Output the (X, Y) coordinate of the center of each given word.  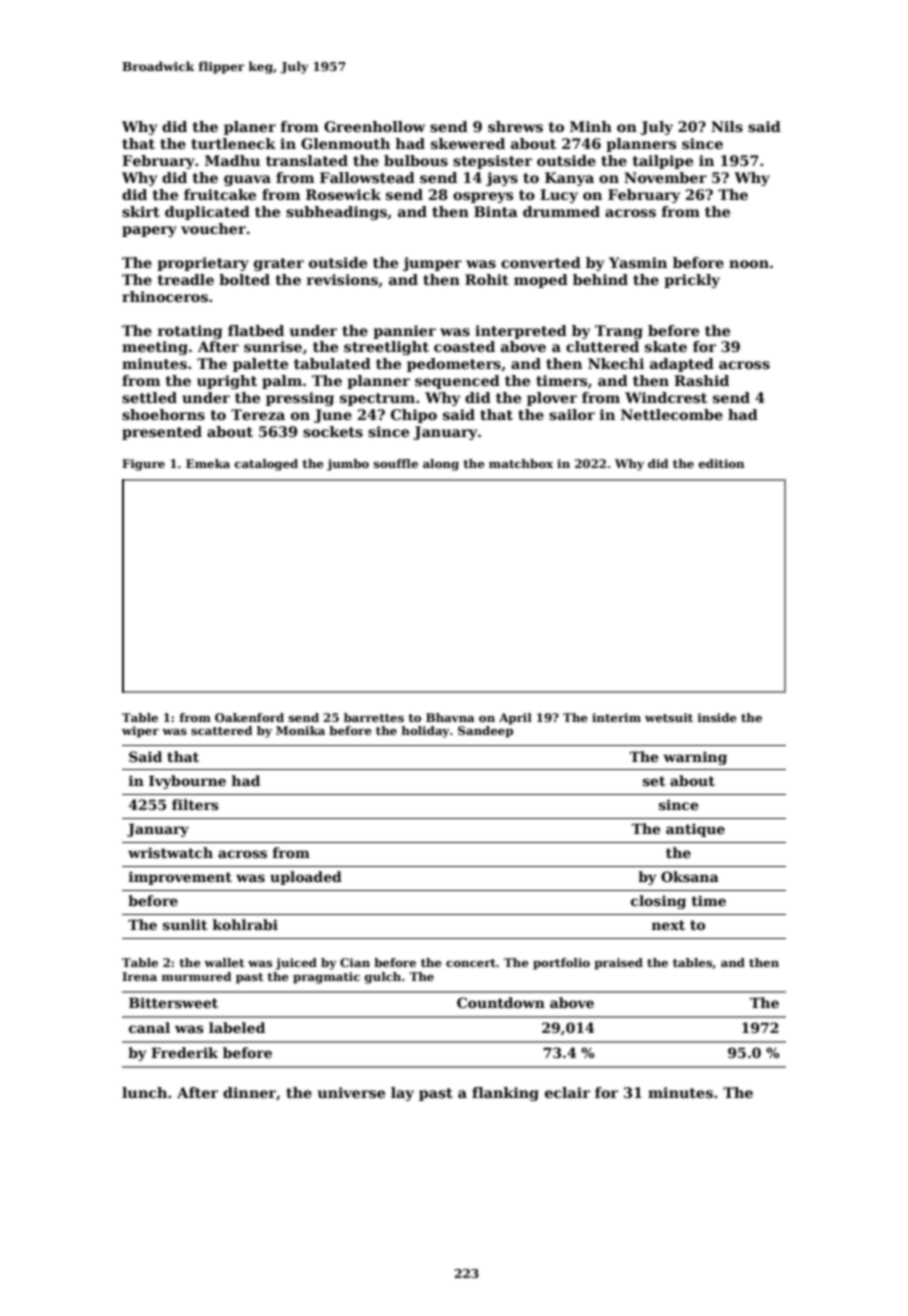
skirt (141, 211)
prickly (692, 281)
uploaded (306, 878)
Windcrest (666, 397)
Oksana (690, 876)
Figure (143, 465)
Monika (300, 730)
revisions (342, 279)
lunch (144, 1092)
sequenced (457, 382)
